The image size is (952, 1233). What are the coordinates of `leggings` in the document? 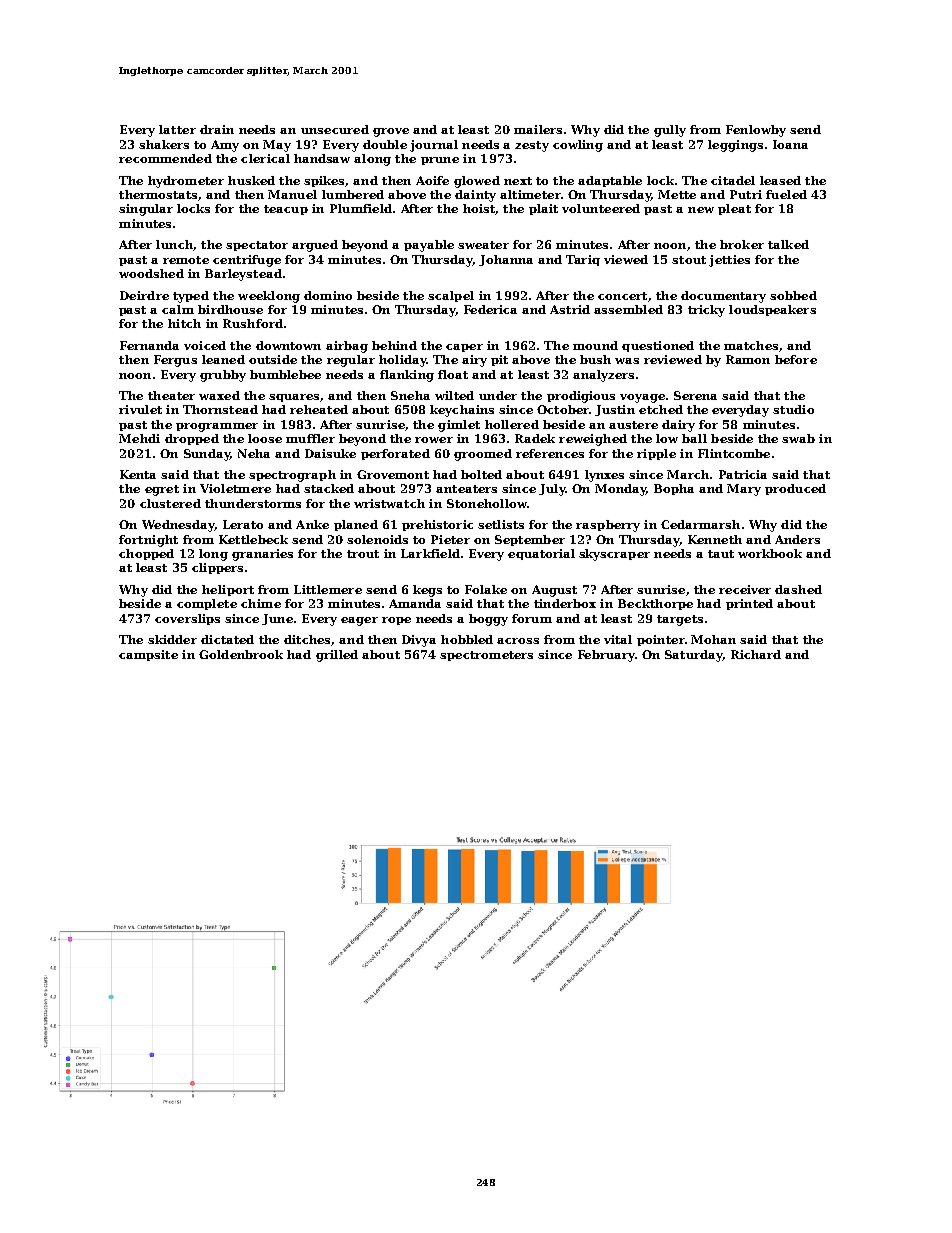 It's located at (735, 146).
